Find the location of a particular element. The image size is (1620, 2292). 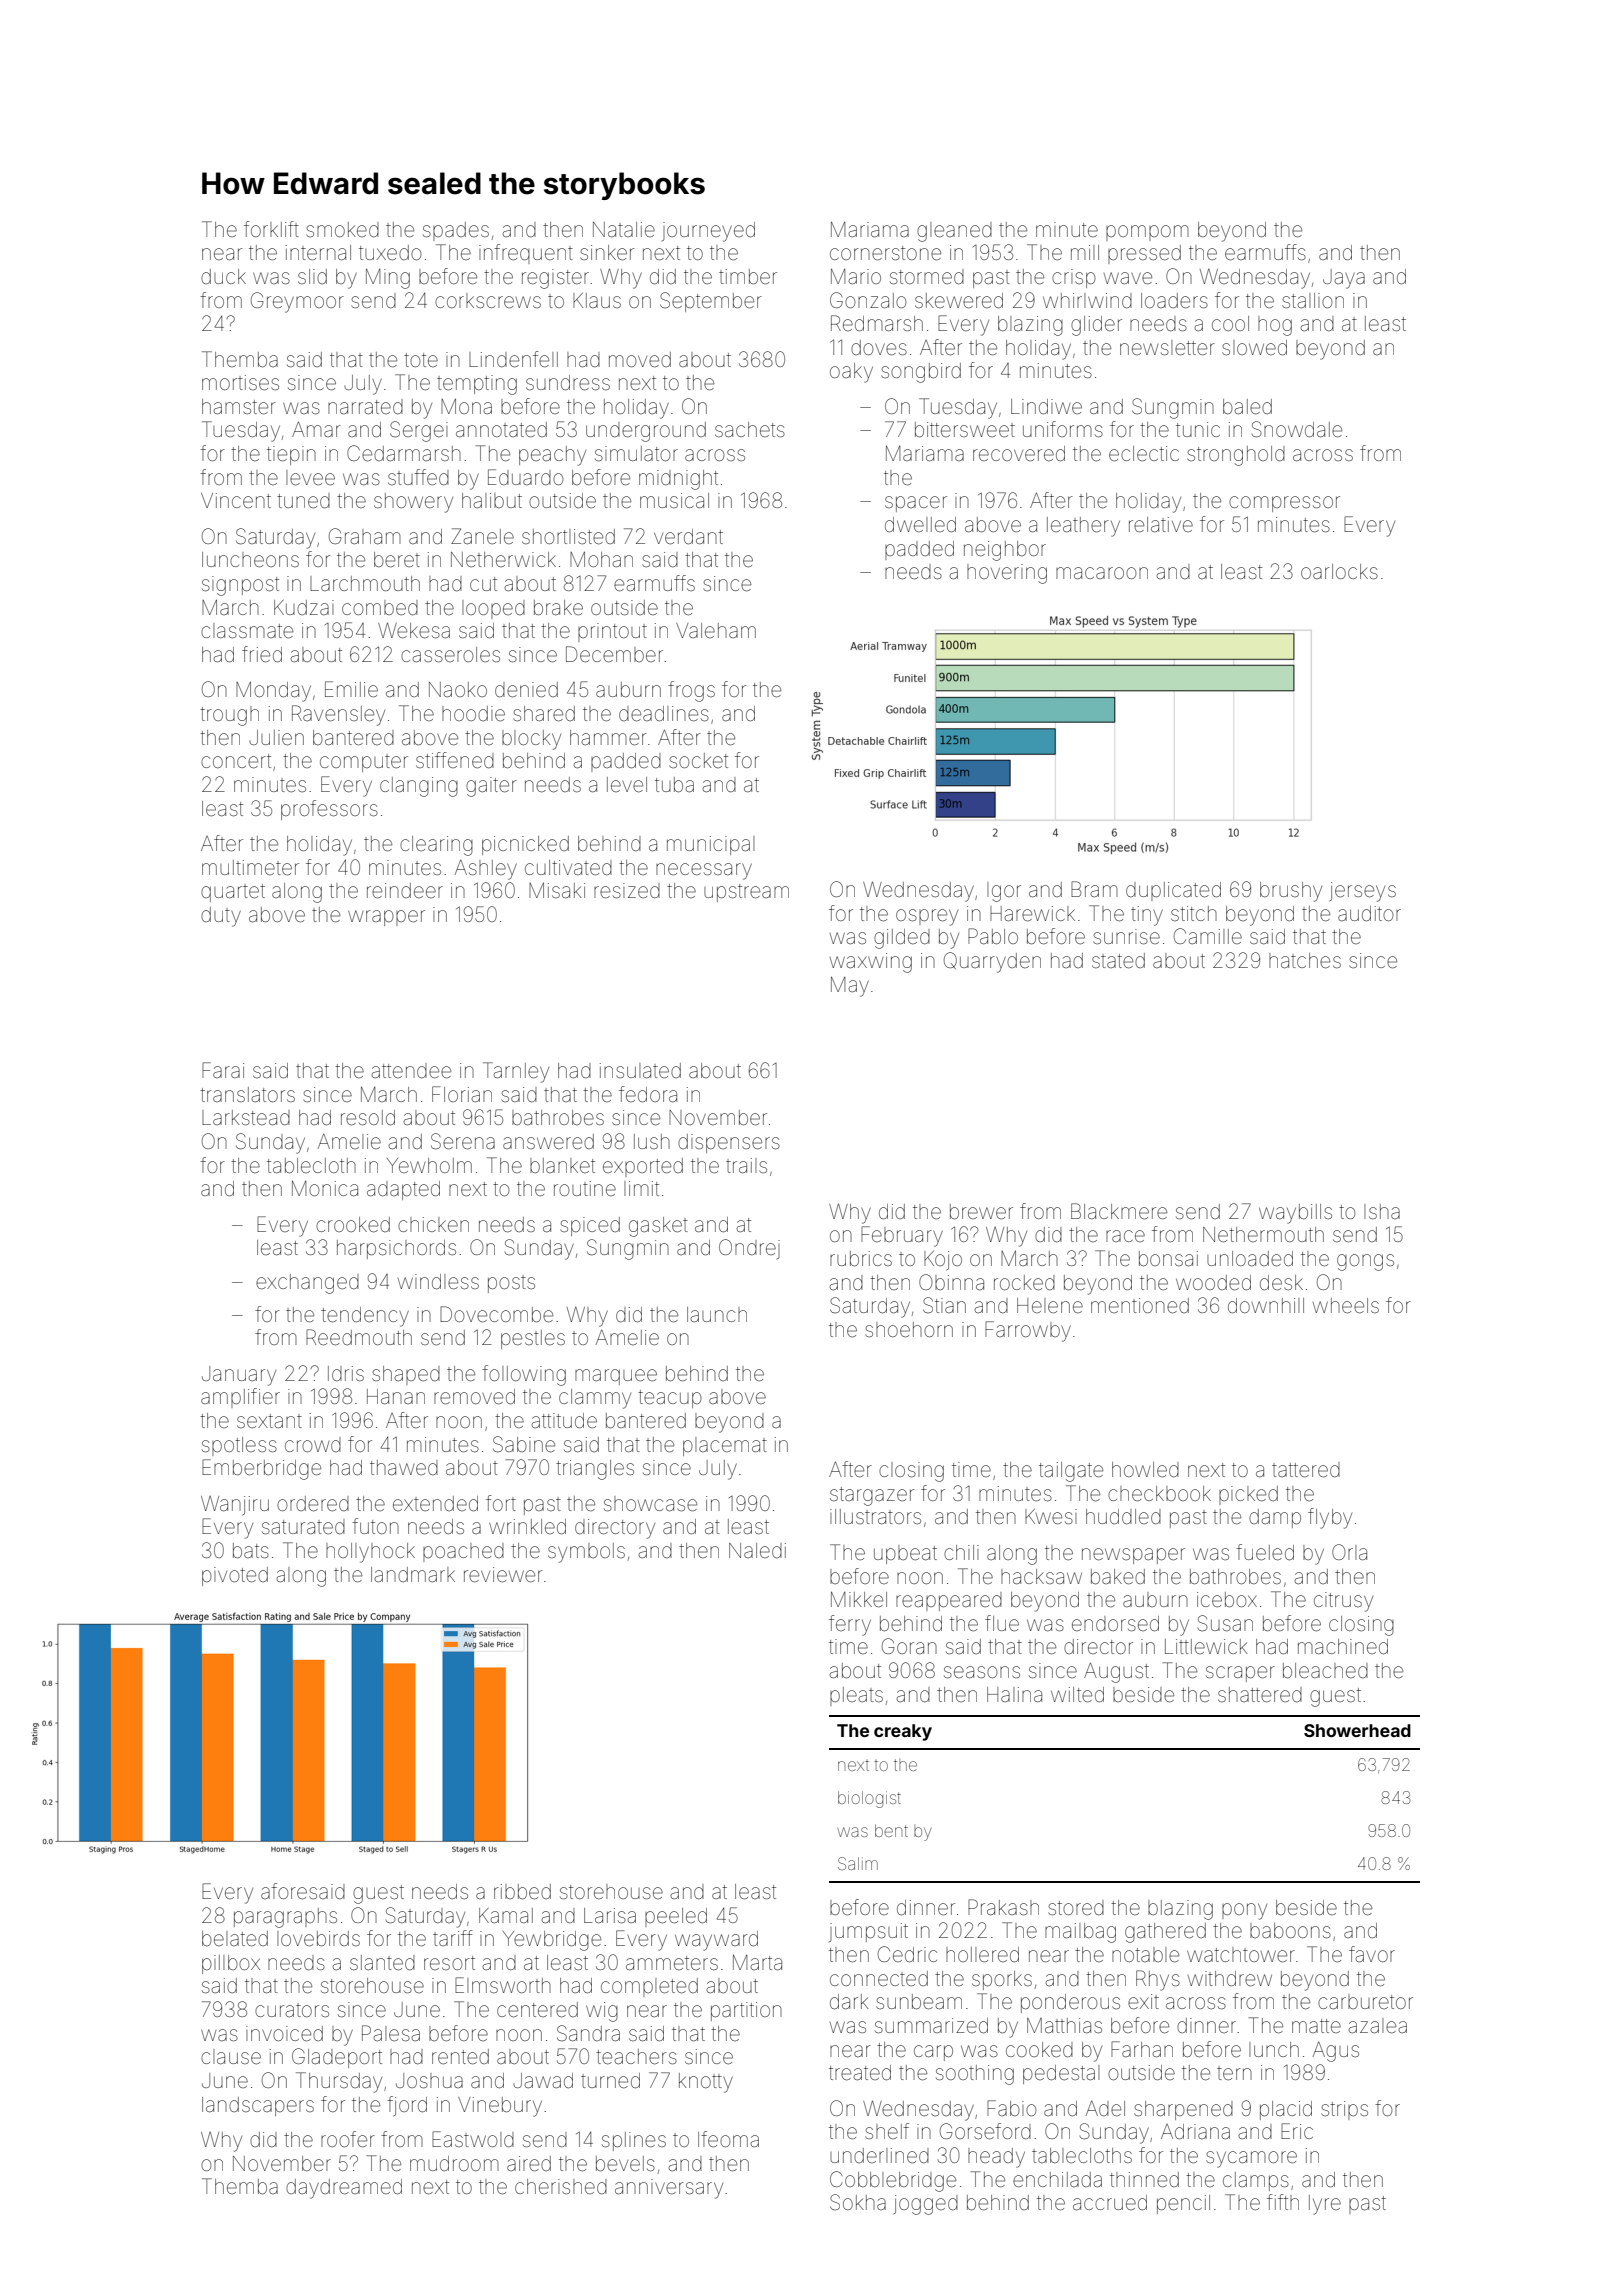

Snowdale is located at coordinates (1297, 429).
